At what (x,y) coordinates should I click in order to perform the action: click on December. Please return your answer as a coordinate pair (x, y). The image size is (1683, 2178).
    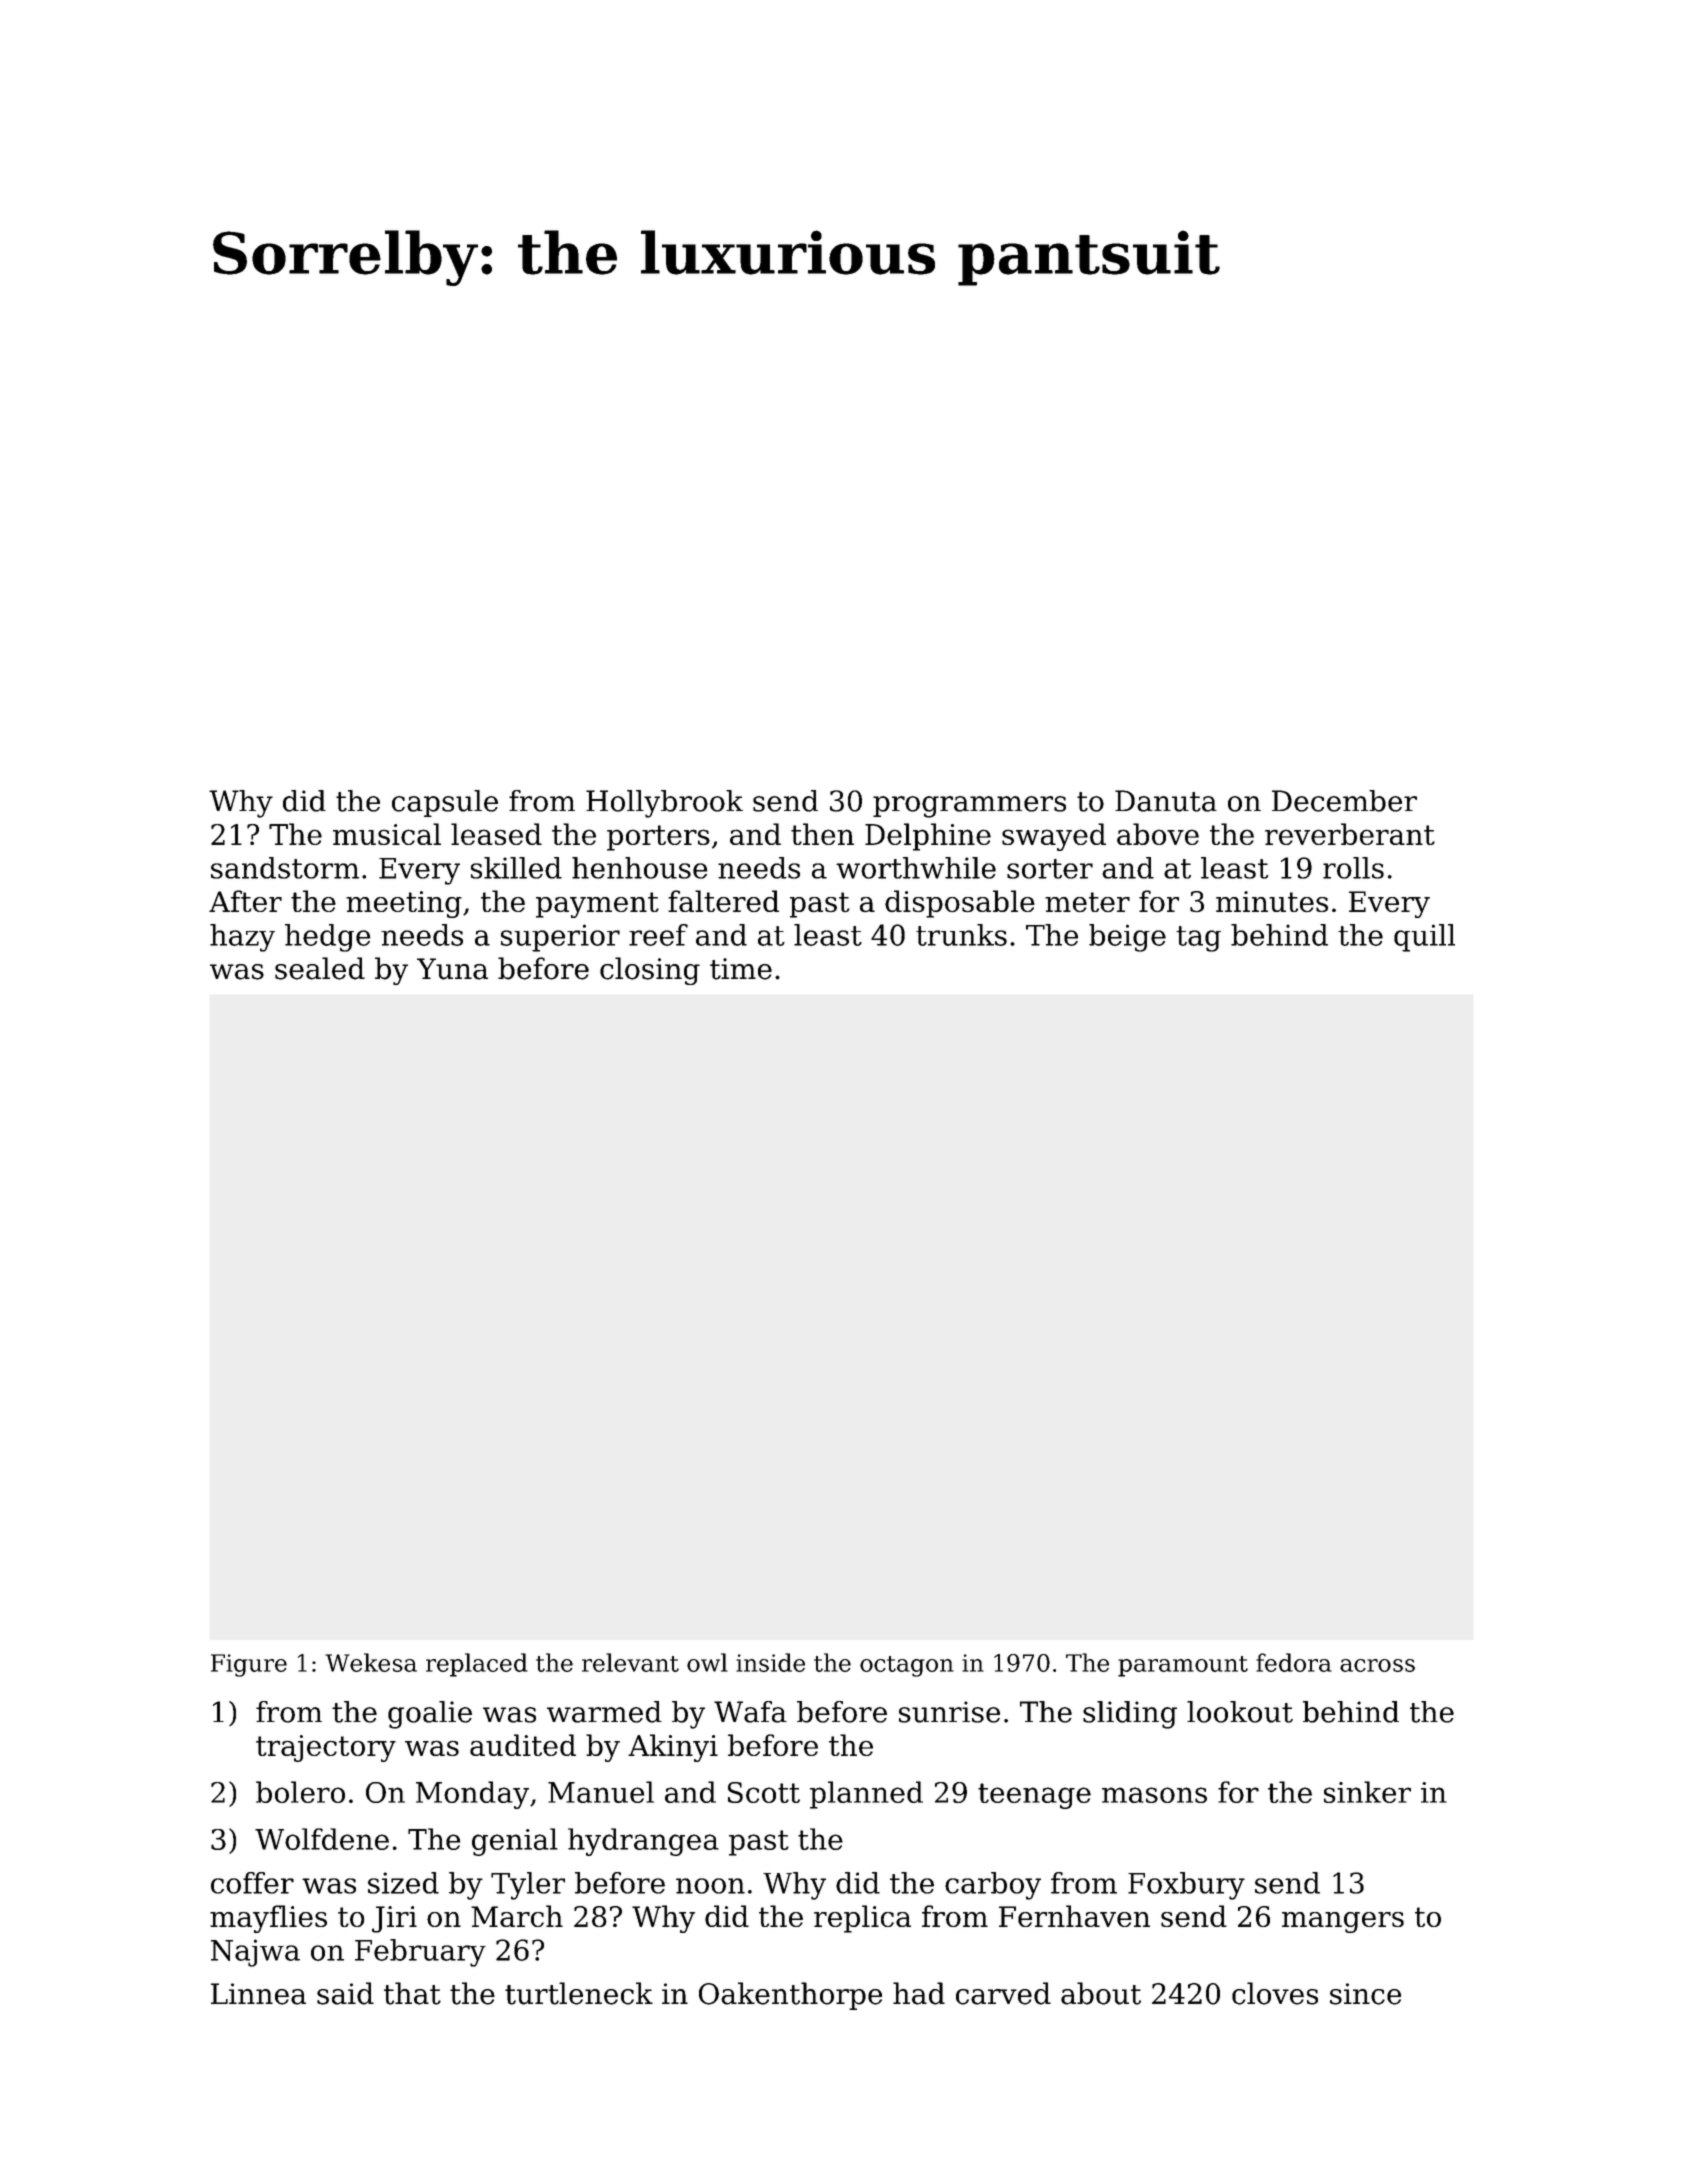
    Looking at the image, I should click on (1344, 801).
